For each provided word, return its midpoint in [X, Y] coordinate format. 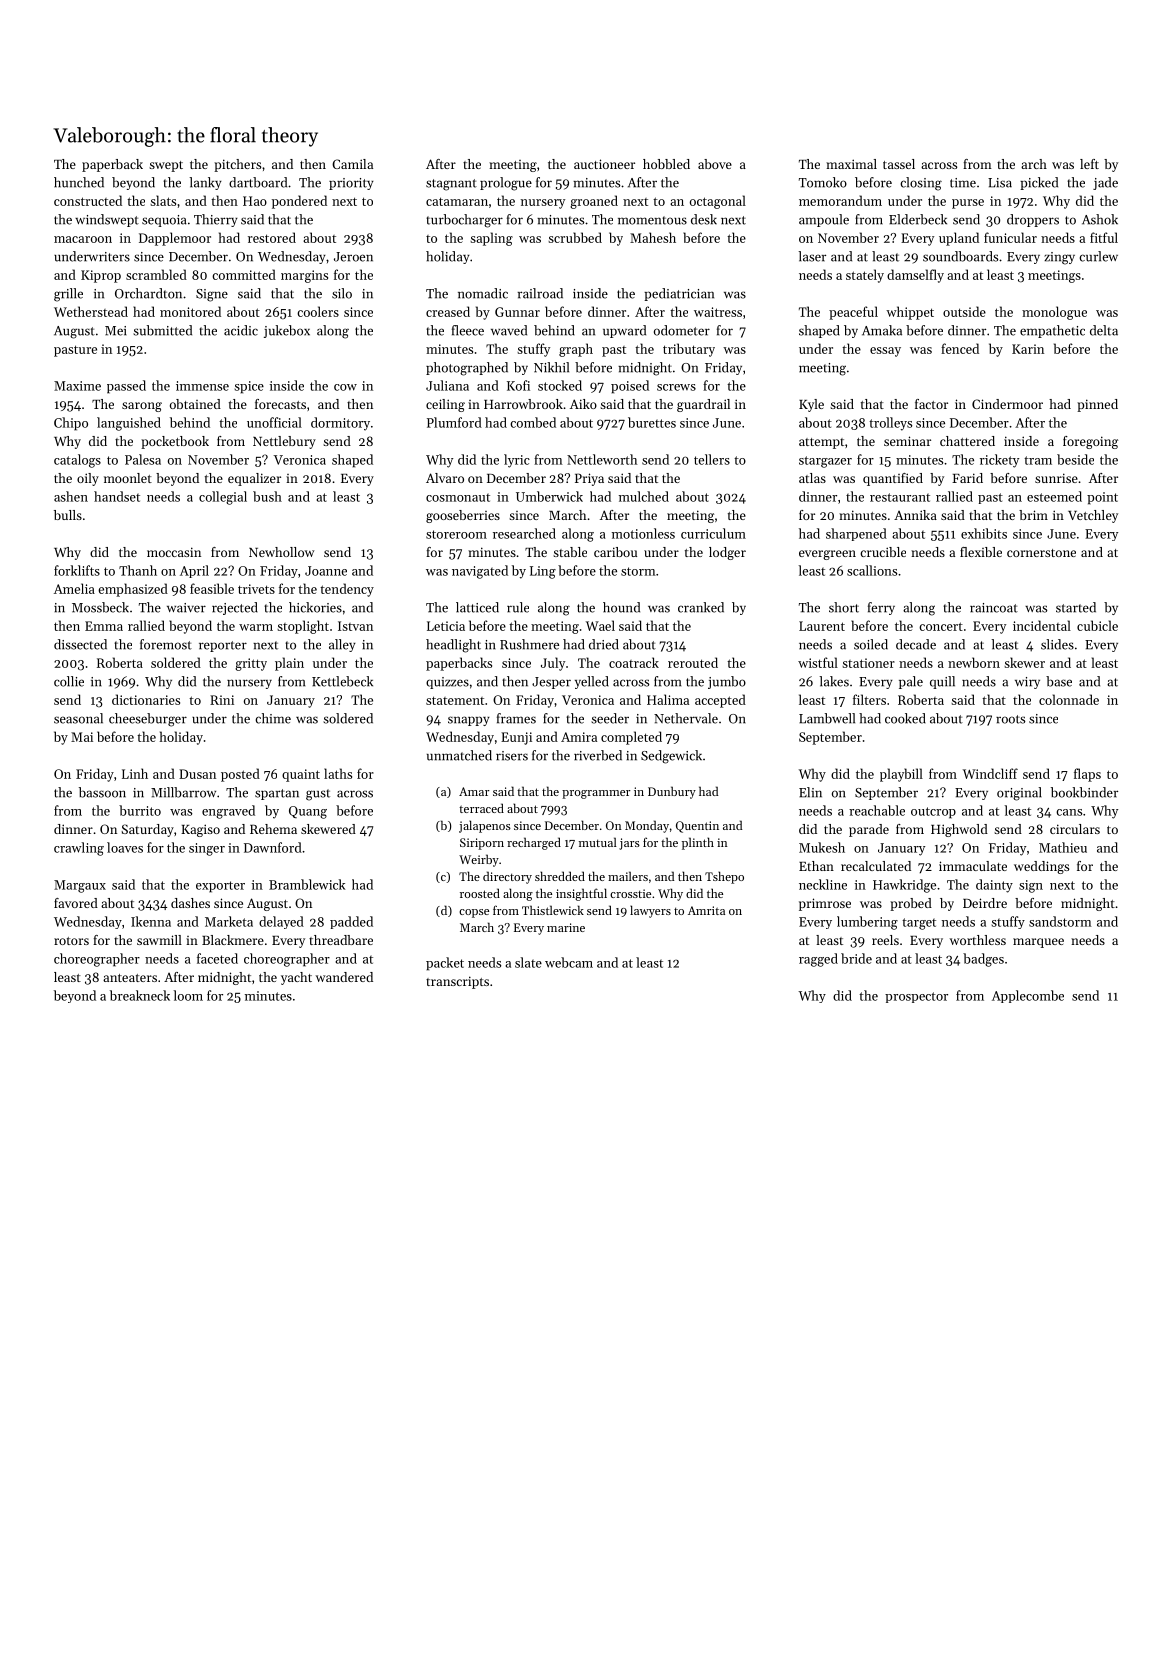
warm [256, 627]
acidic [241, 330]
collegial [223, 498]
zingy [1059, 258]
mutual [598, 842]
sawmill [159, 940]
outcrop [933, 813]
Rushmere [529, 644]
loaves [125, 847]
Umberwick [549, 496]
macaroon [83, 239]
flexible [981, 552]
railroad [540, 293]
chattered [967, 441]
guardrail [703, 405]
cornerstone [1041, 553]
